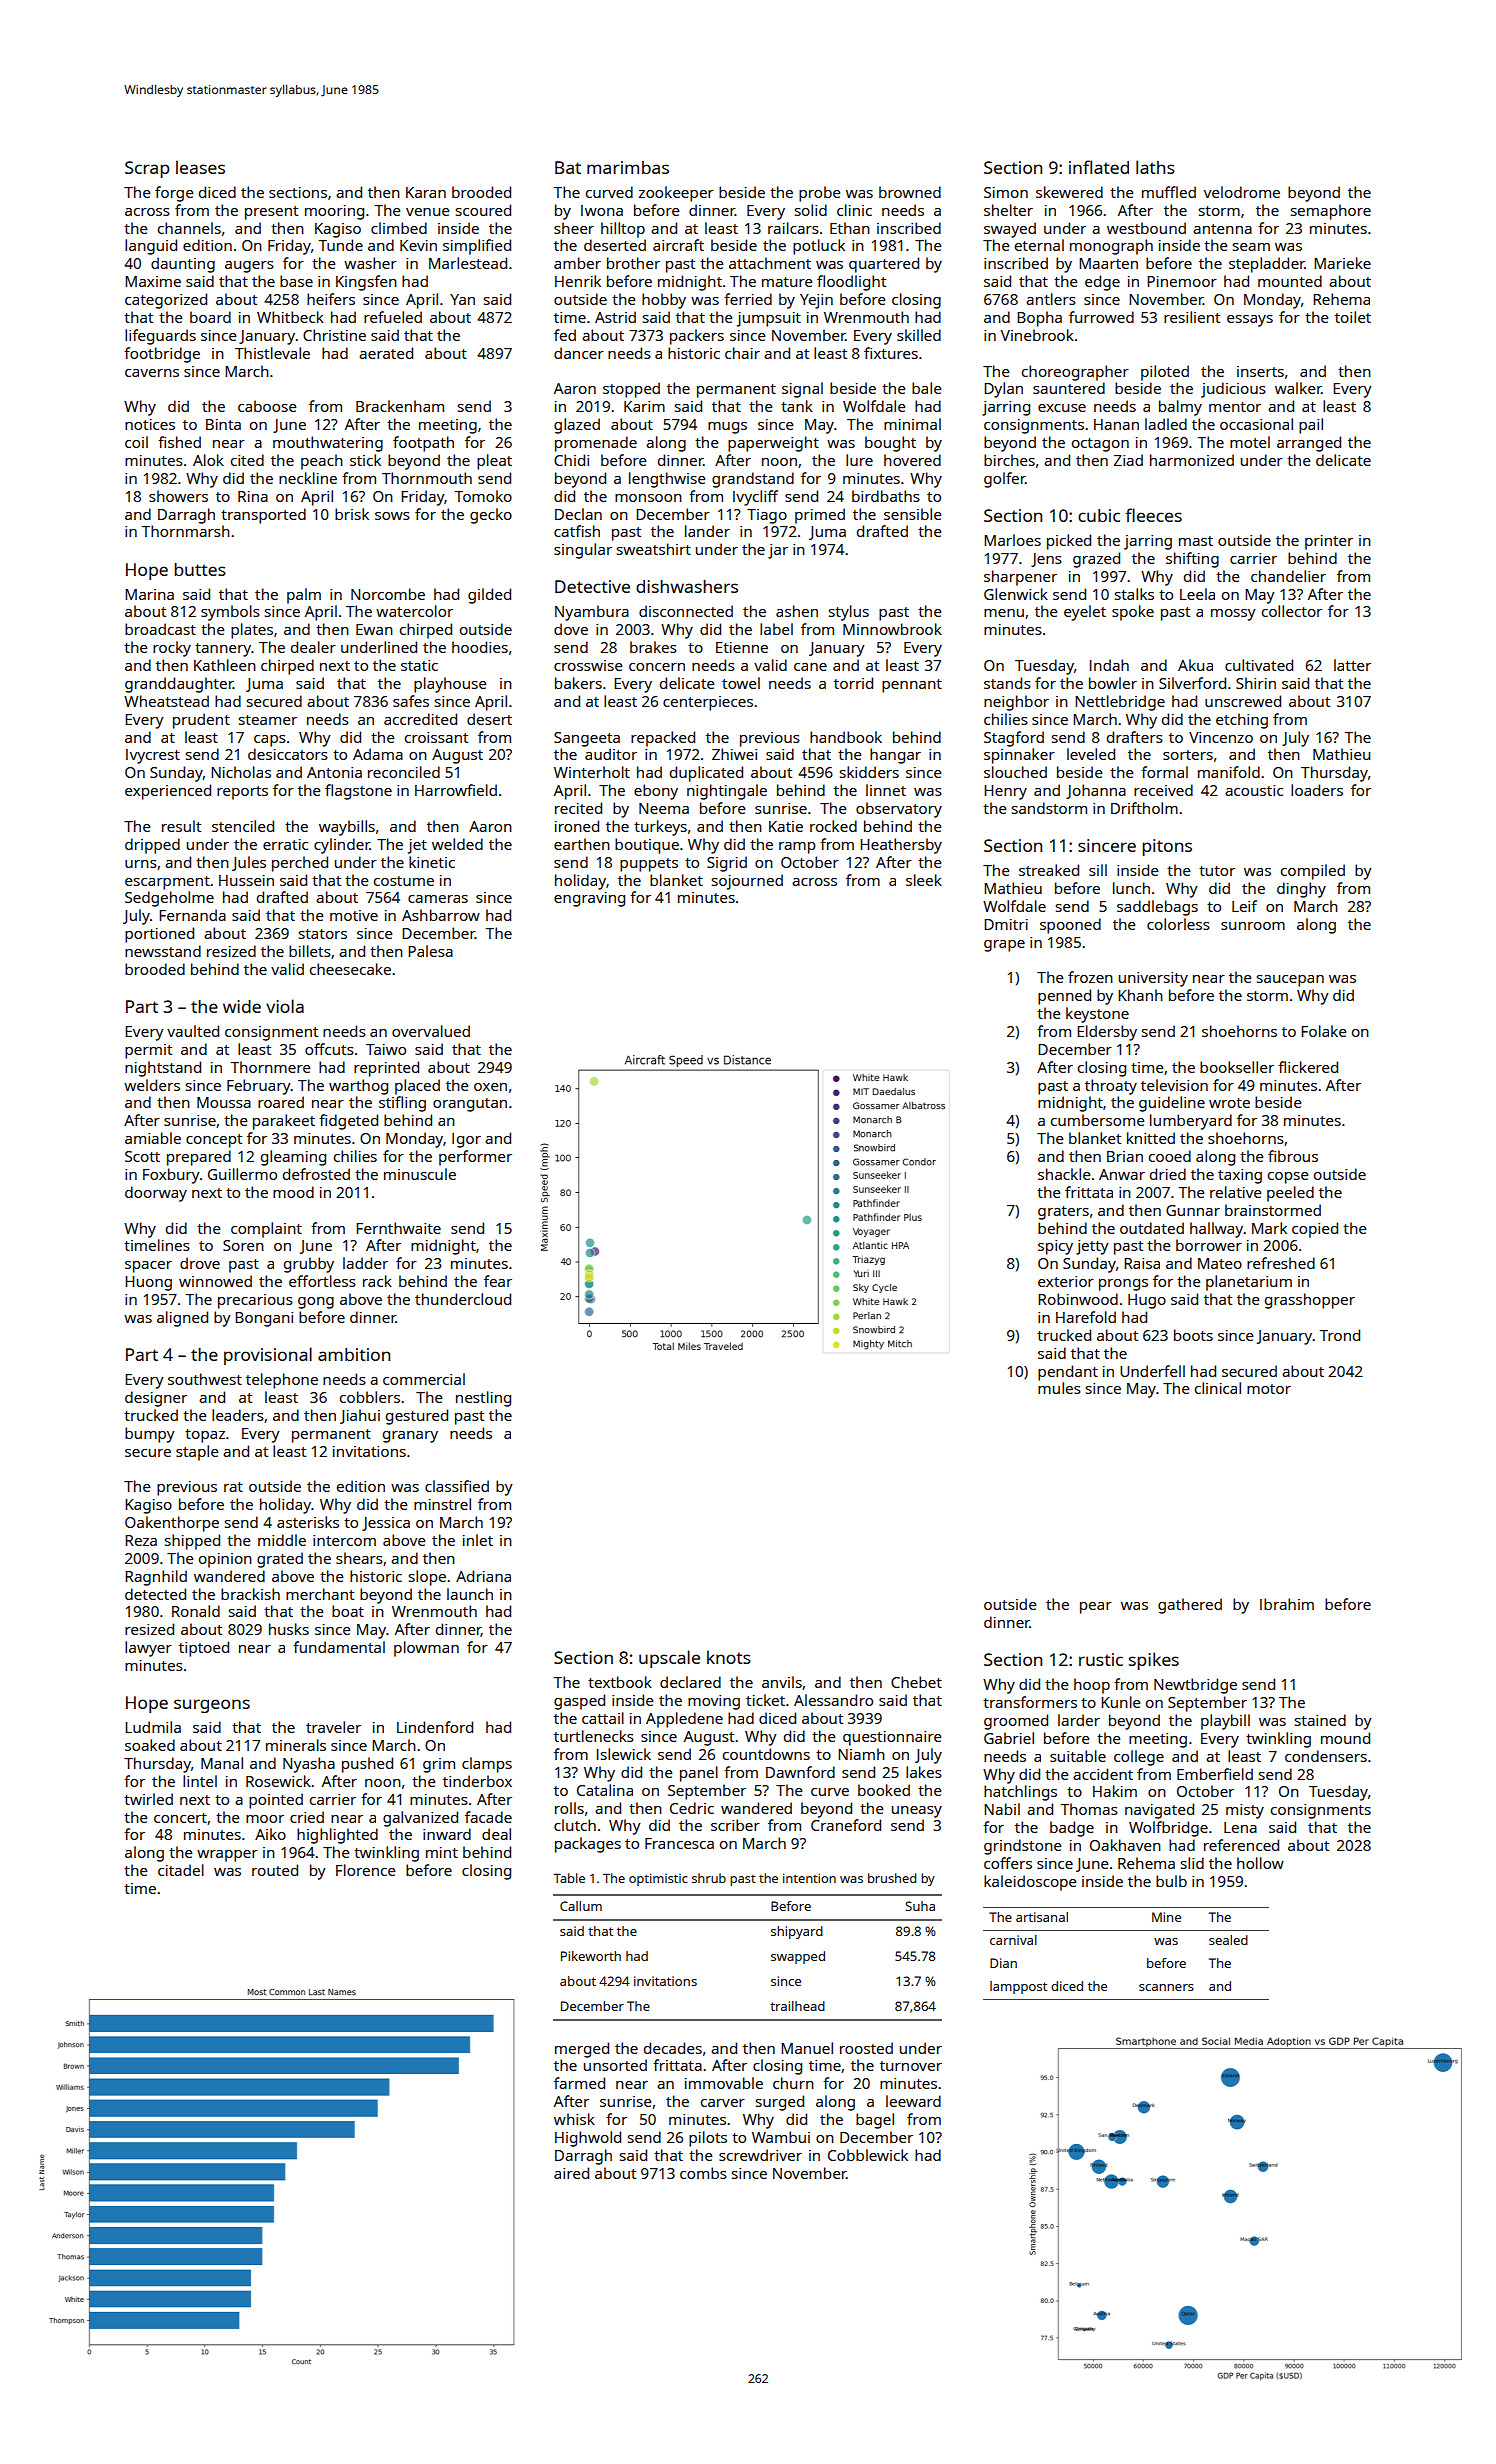 Image resolution: width=1496 pixels, height=2464 pixels. I want to click on bagel, so click(875, 2121).
